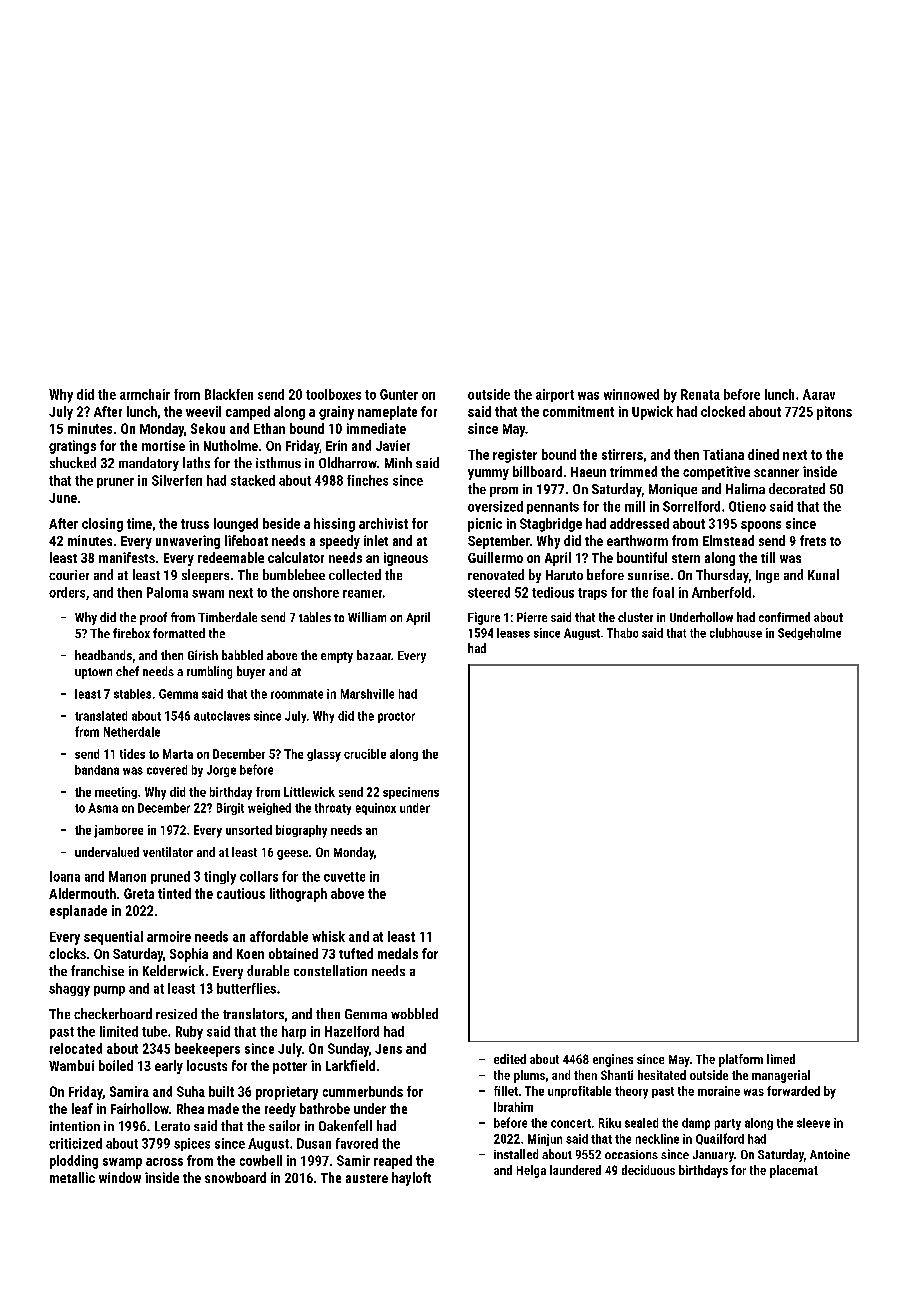 The width and height of the image is (908, 1316). What do you see at coordinates (190, 1108) in the image?
I see `Rhea` at bounding box center [190, 1108].
